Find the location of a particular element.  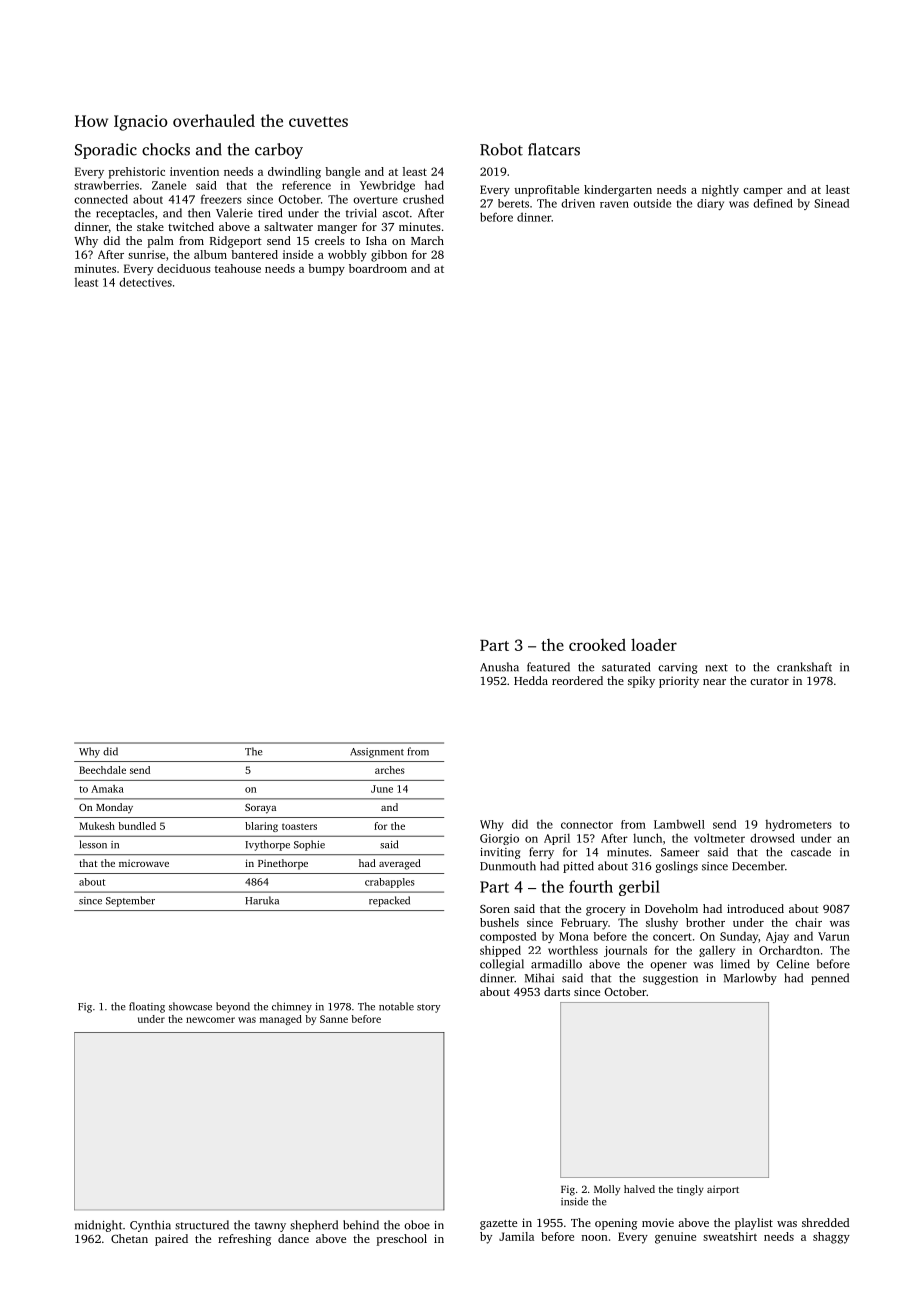

Anusha is located at coordinates (499, 667).
